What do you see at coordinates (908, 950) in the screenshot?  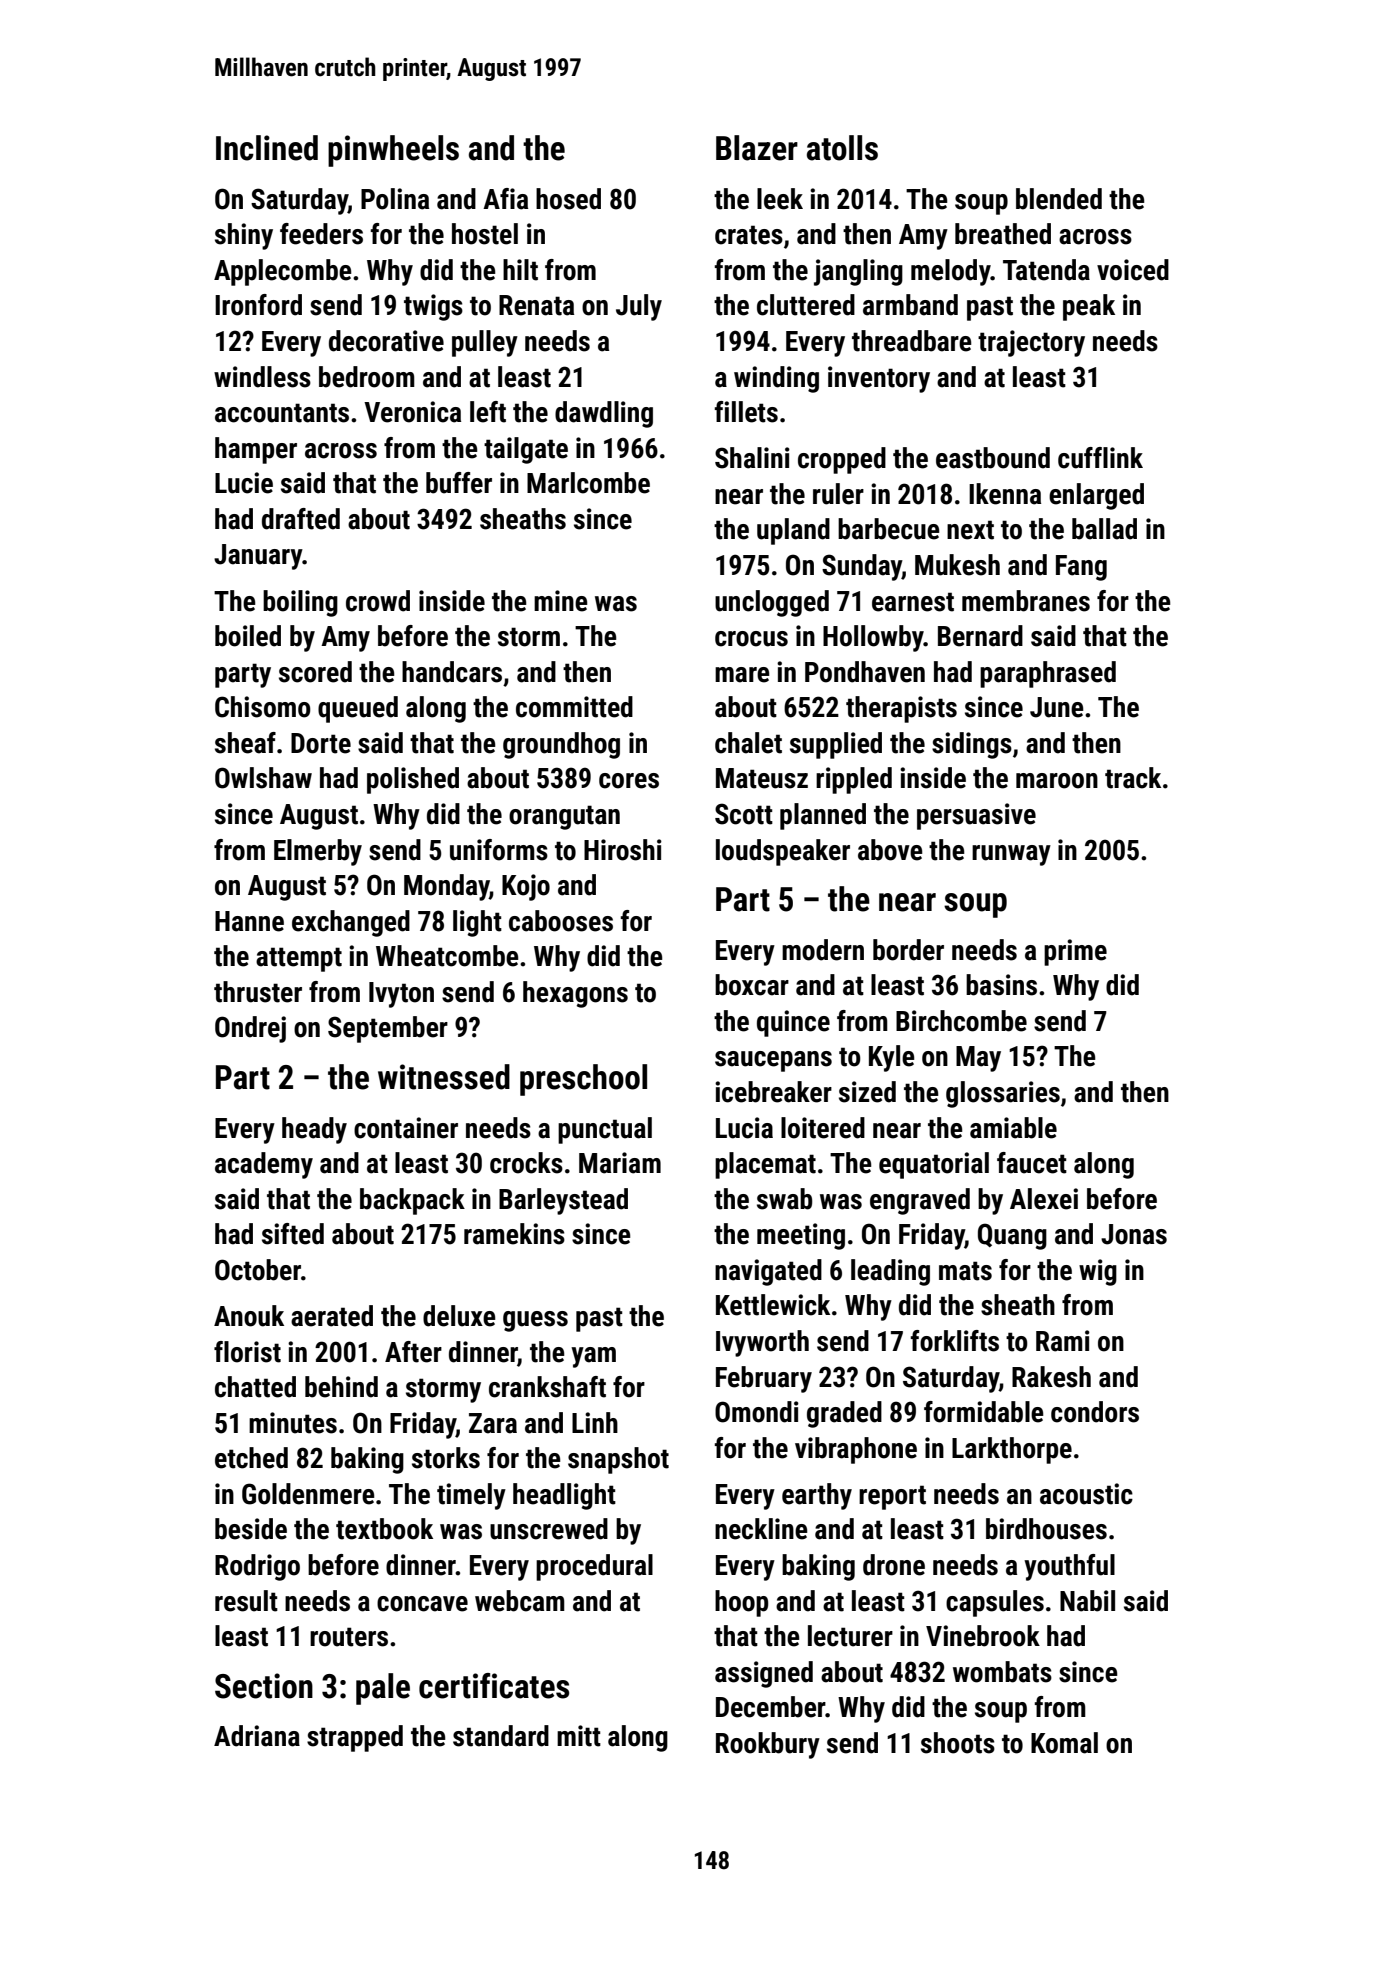 I see `border` at bounding box center [908, 950].
